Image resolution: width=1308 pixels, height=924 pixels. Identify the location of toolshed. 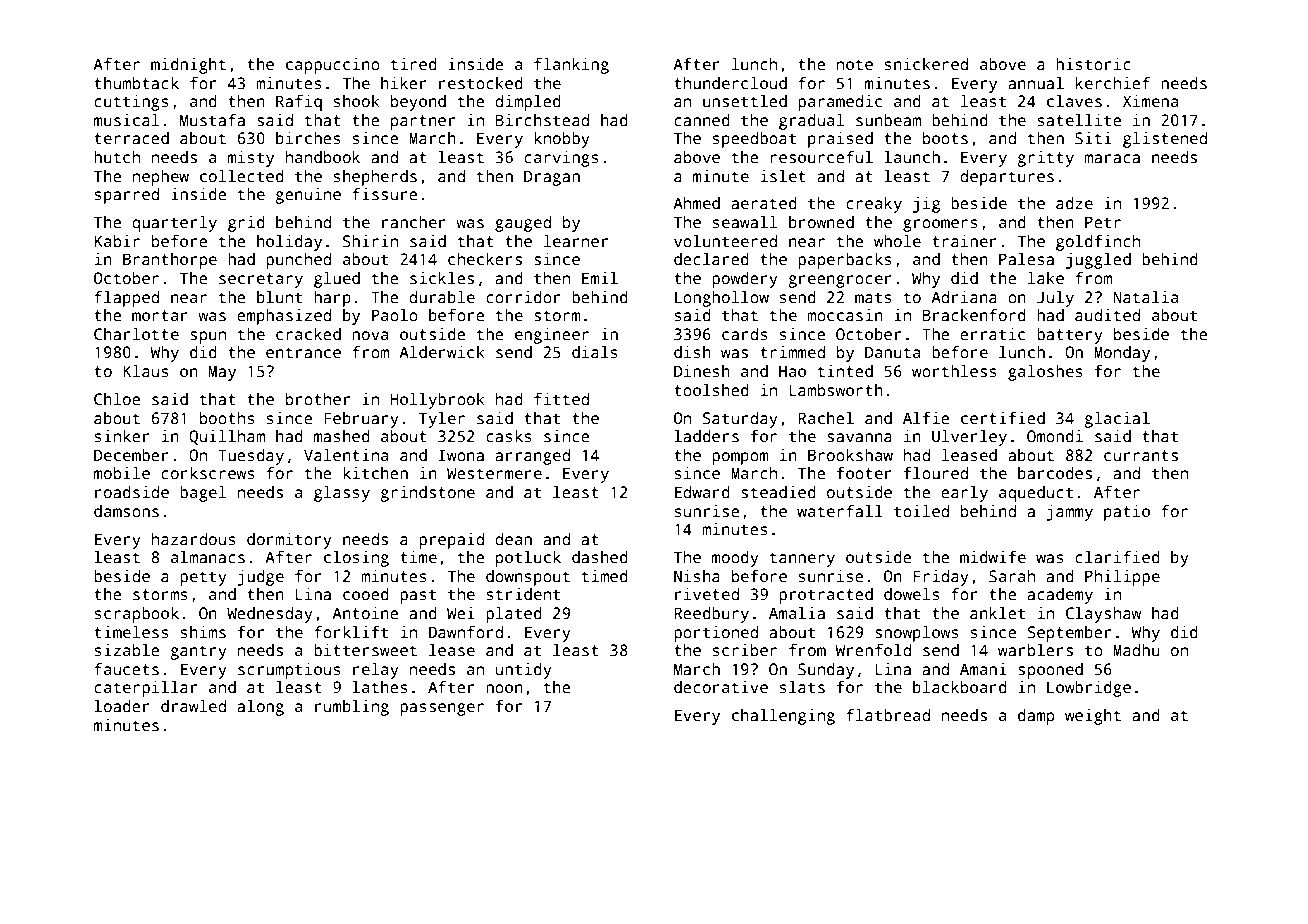
(711, 390).
